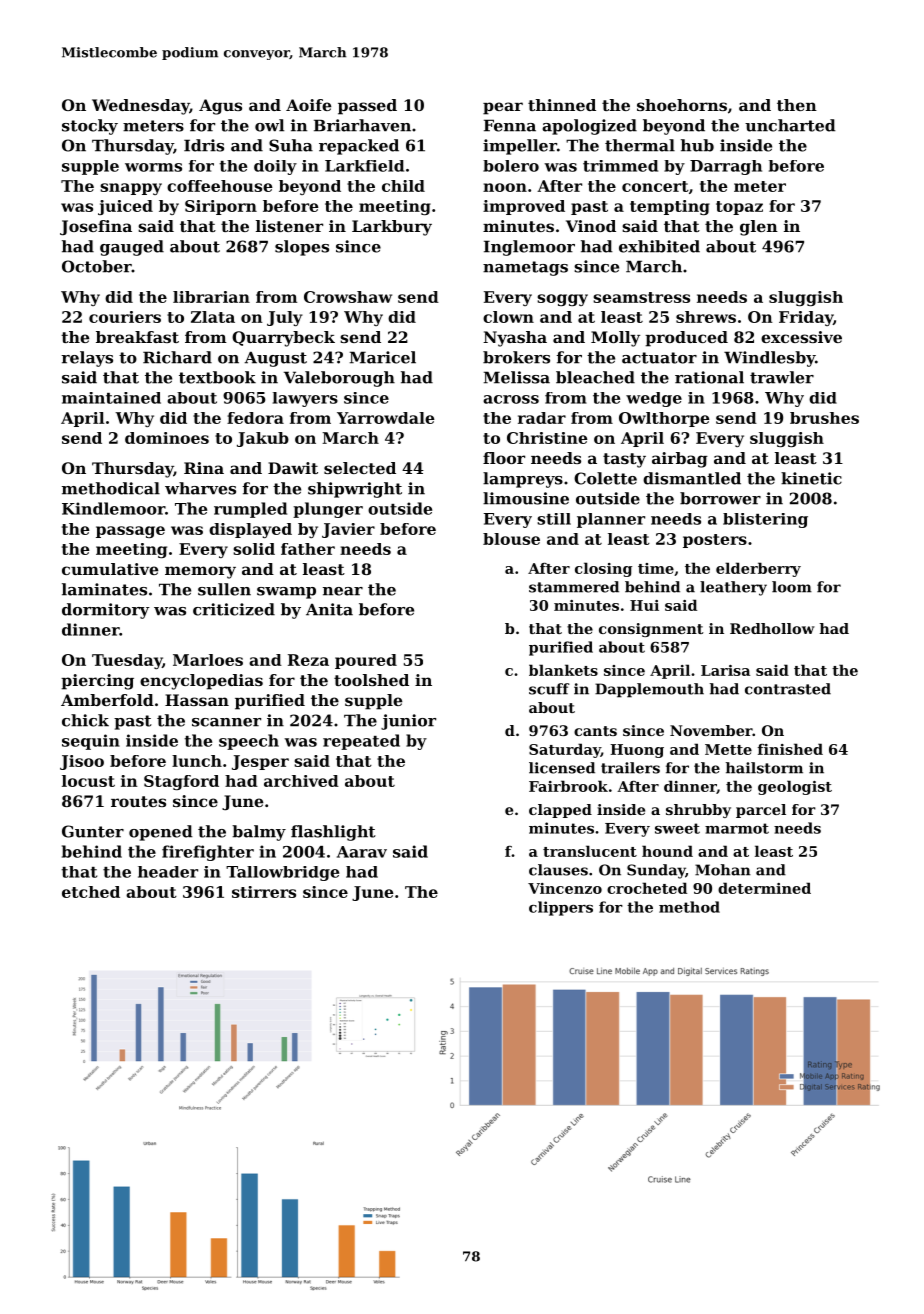 This image has width=924, height=1314. I want to click on poured, so click(366, 661).
